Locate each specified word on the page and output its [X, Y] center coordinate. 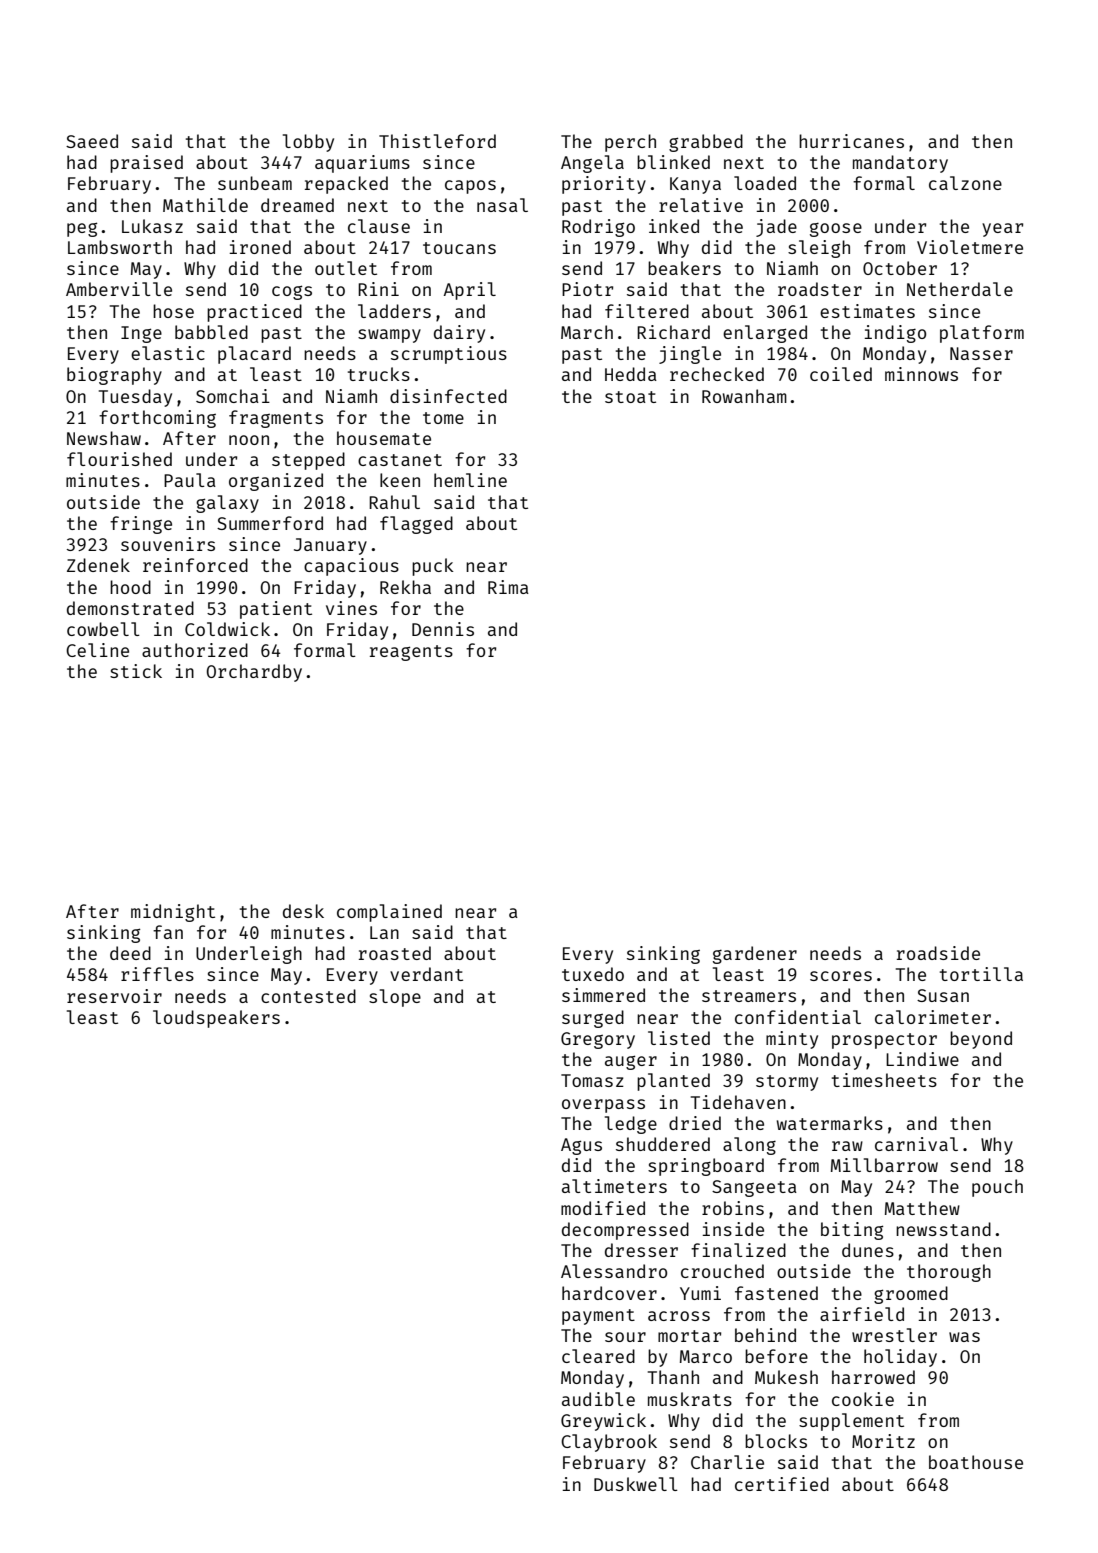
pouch [997, 1188]
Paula [190, 480]
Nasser [981, 353]
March [587, 332]
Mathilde [205, 205]
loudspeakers [216, 1019]
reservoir [114, 996]
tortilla [981, 974]
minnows [921, 374]
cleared [598, 1356]
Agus [581, 1146]
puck [433, 567]
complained [389, 913]
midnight [173, 913]
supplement [851, 1422]
